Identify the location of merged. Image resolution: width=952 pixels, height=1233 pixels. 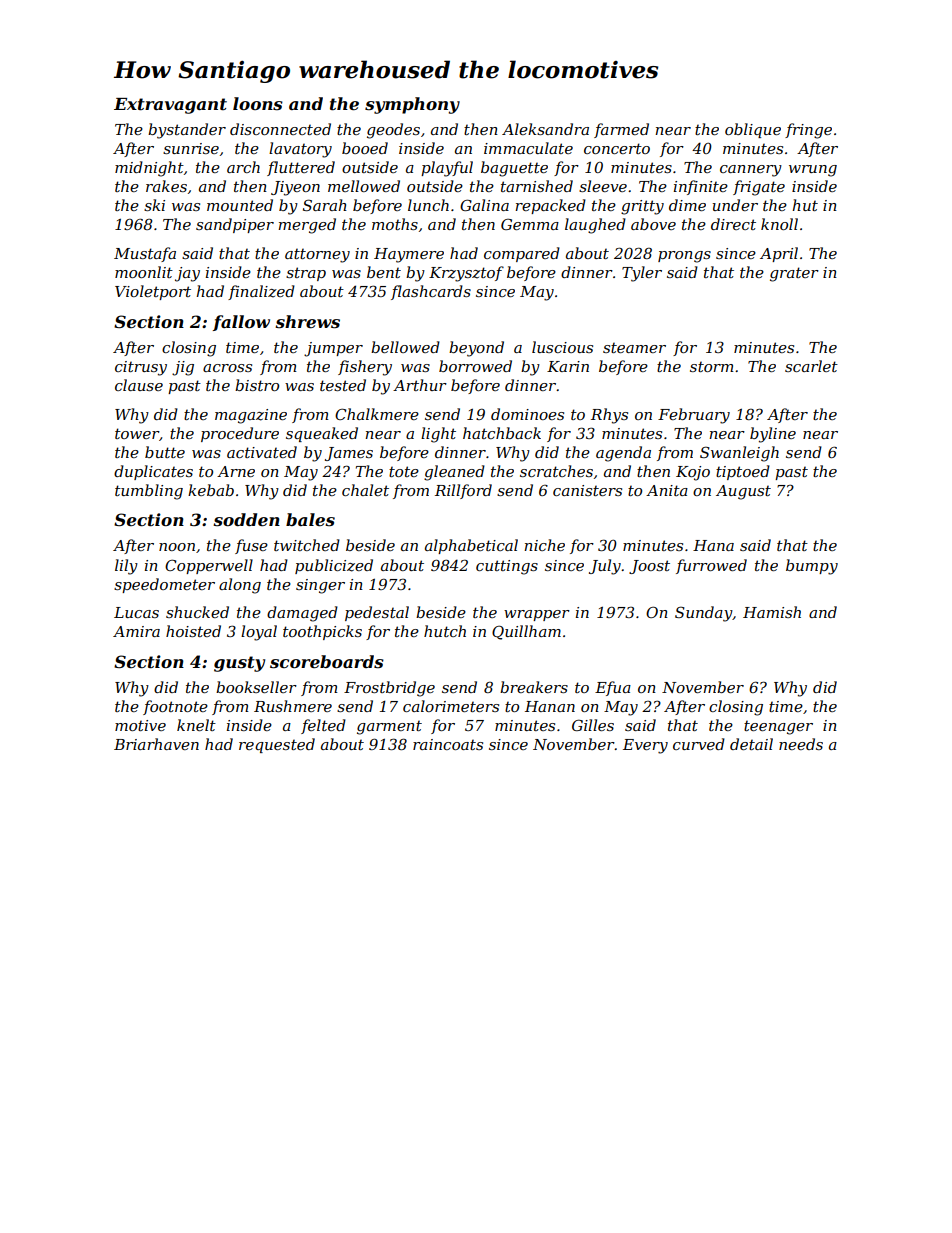
(307, 226).
